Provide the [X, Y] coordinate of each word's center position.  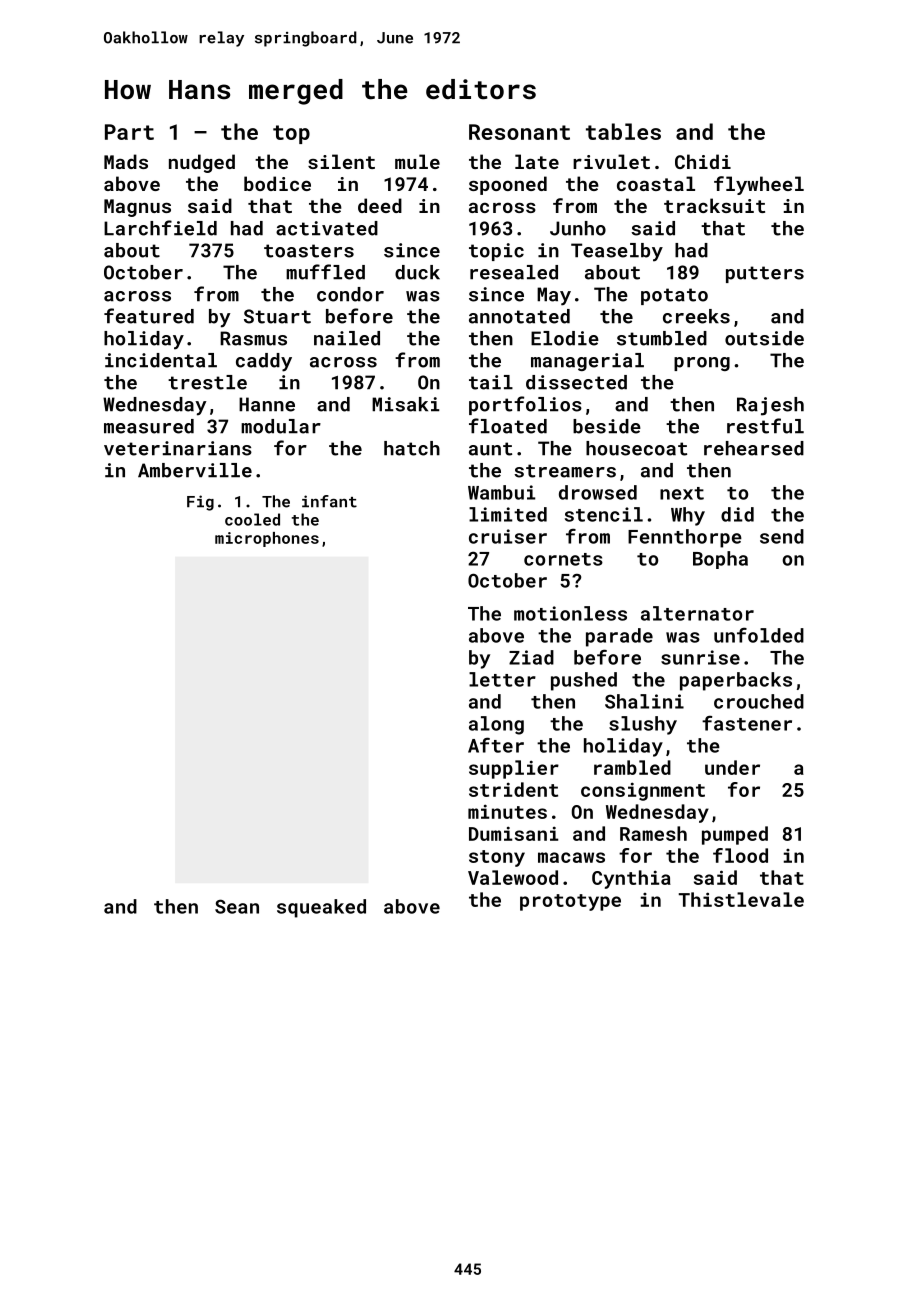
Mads [126, 161]
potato [674, 296]
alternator [697, 613]
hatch [412, 448]
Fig [200, 503]
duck [417, 272]
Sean [237, 906]
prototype [570, 902]
